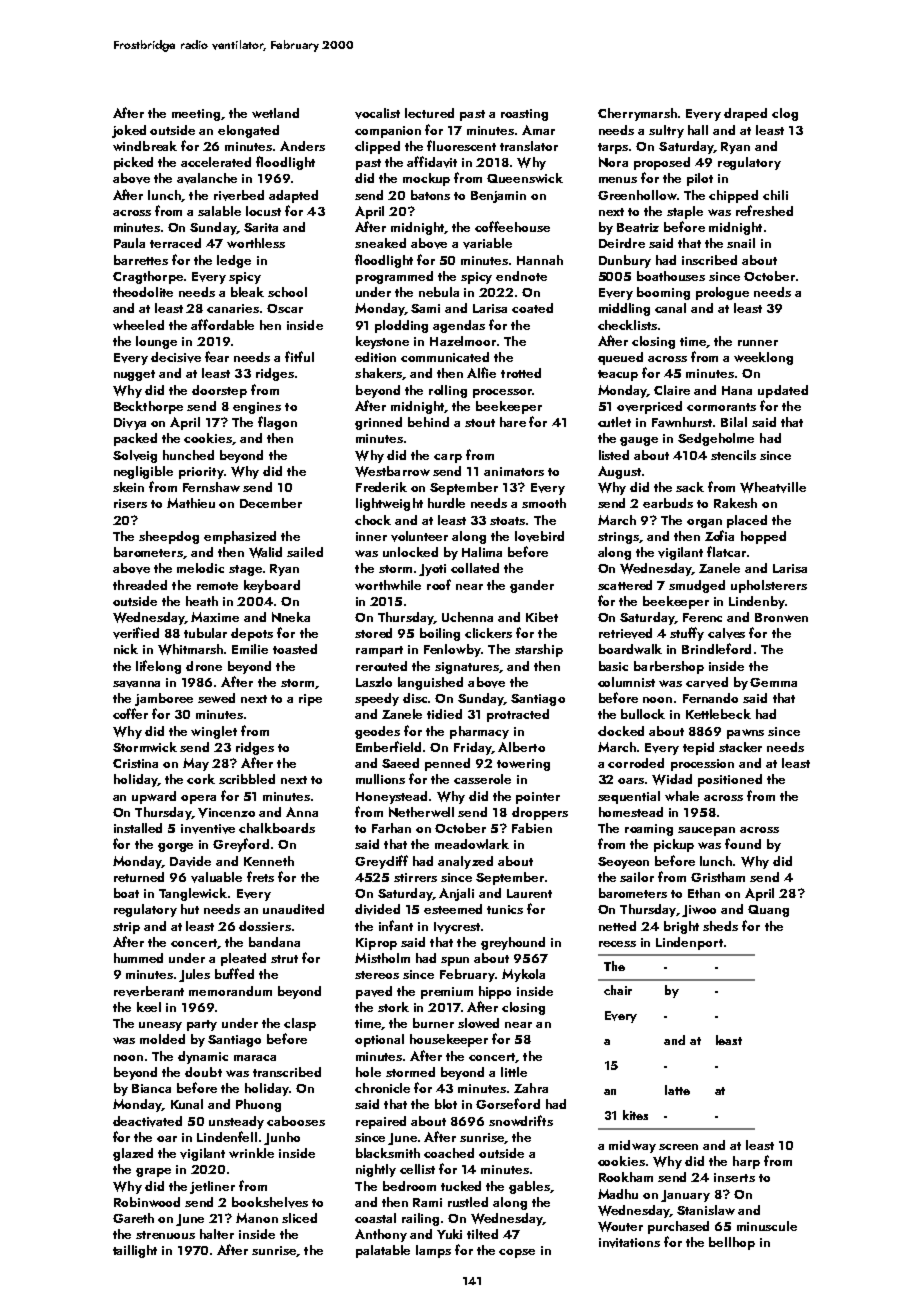 This page has width=924, height=1308. What do you see at coordinates (194, 975) in the page?
I see `Jules` at bounding box center [194, 975].
